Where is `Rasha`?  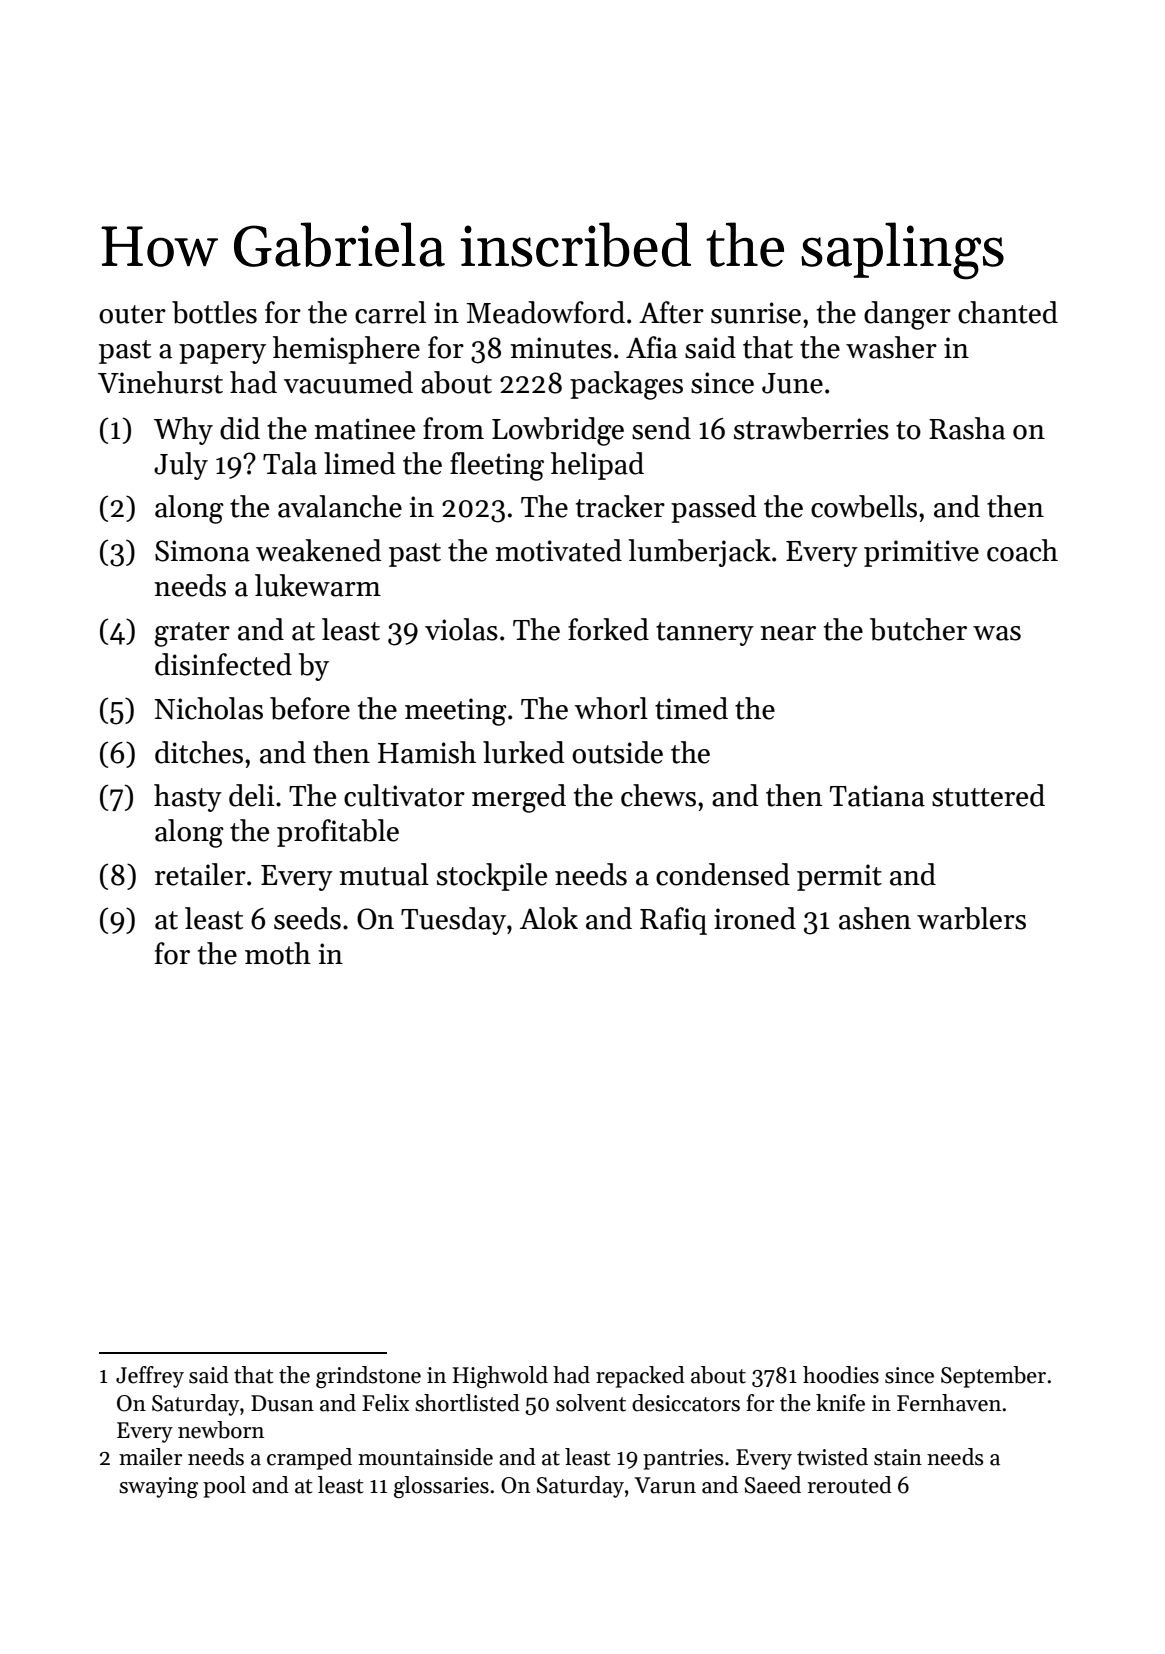
Rasha is located at coordinates (967, 428).
